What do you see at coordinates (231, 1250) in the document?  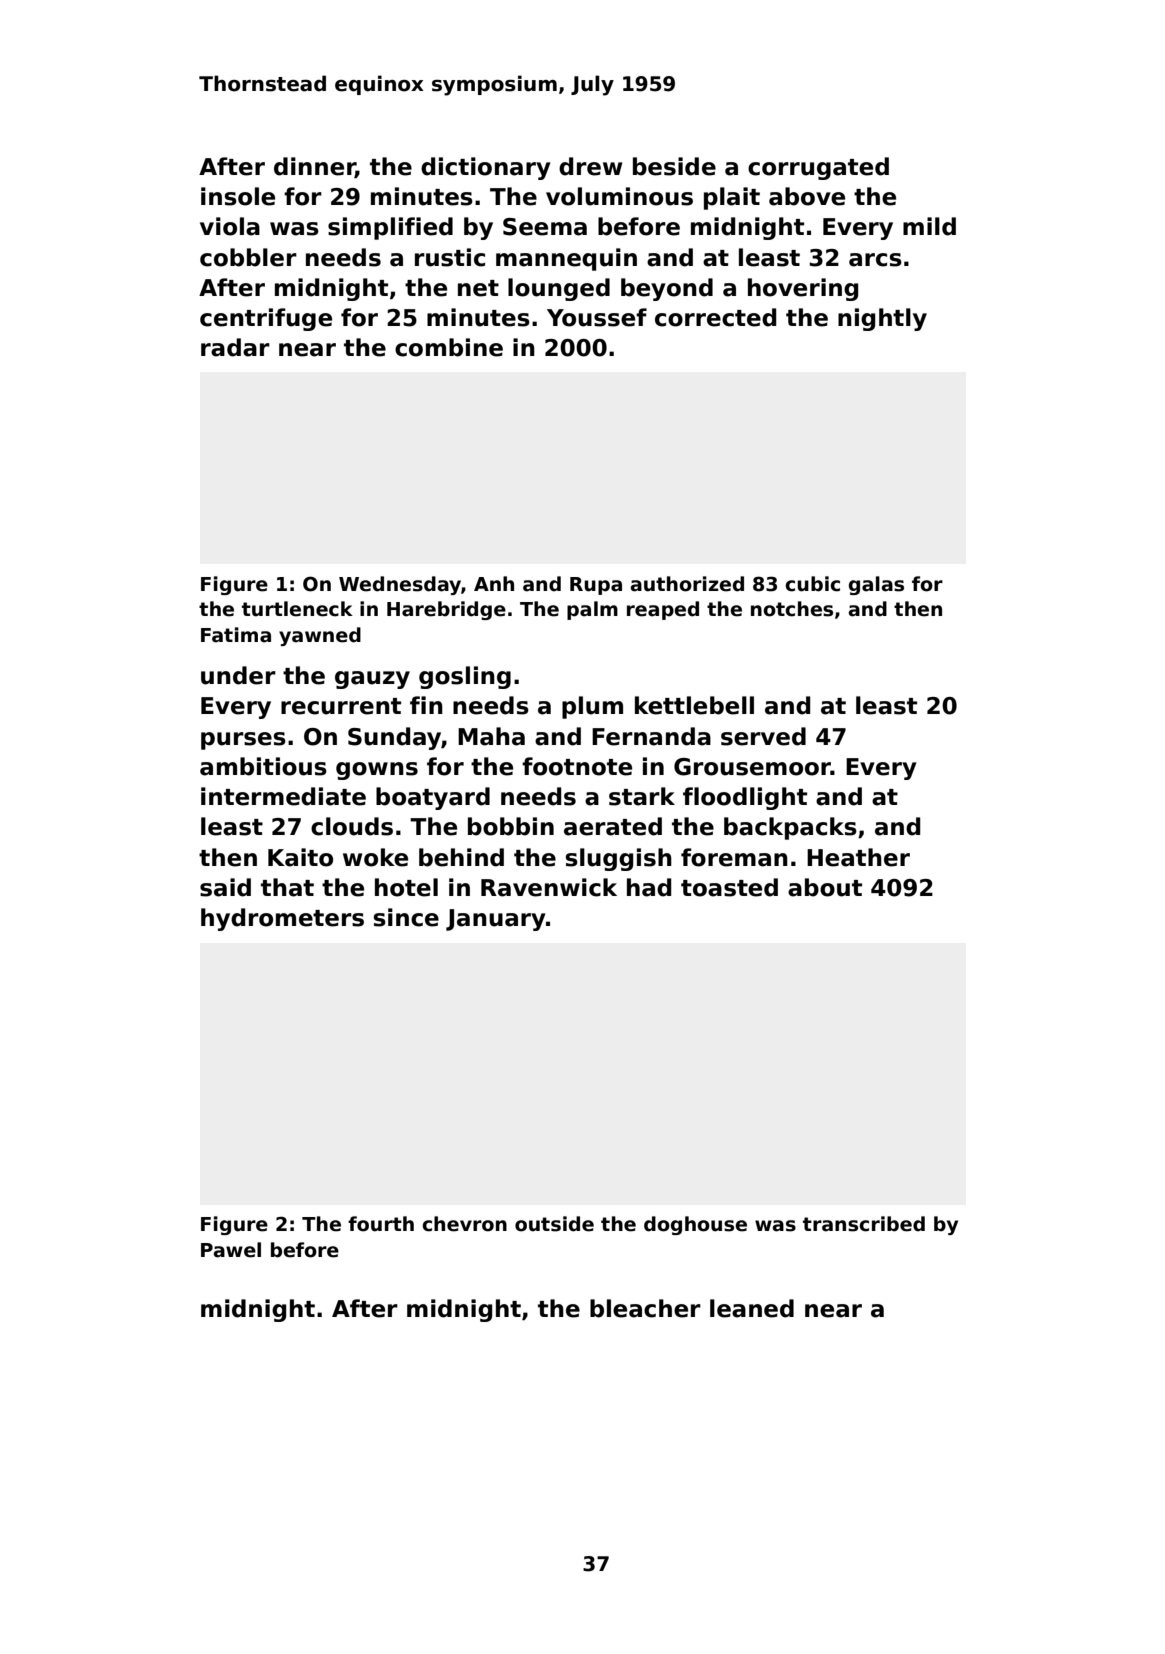 I see `Pawel` at bounding box center [231, 1250].
